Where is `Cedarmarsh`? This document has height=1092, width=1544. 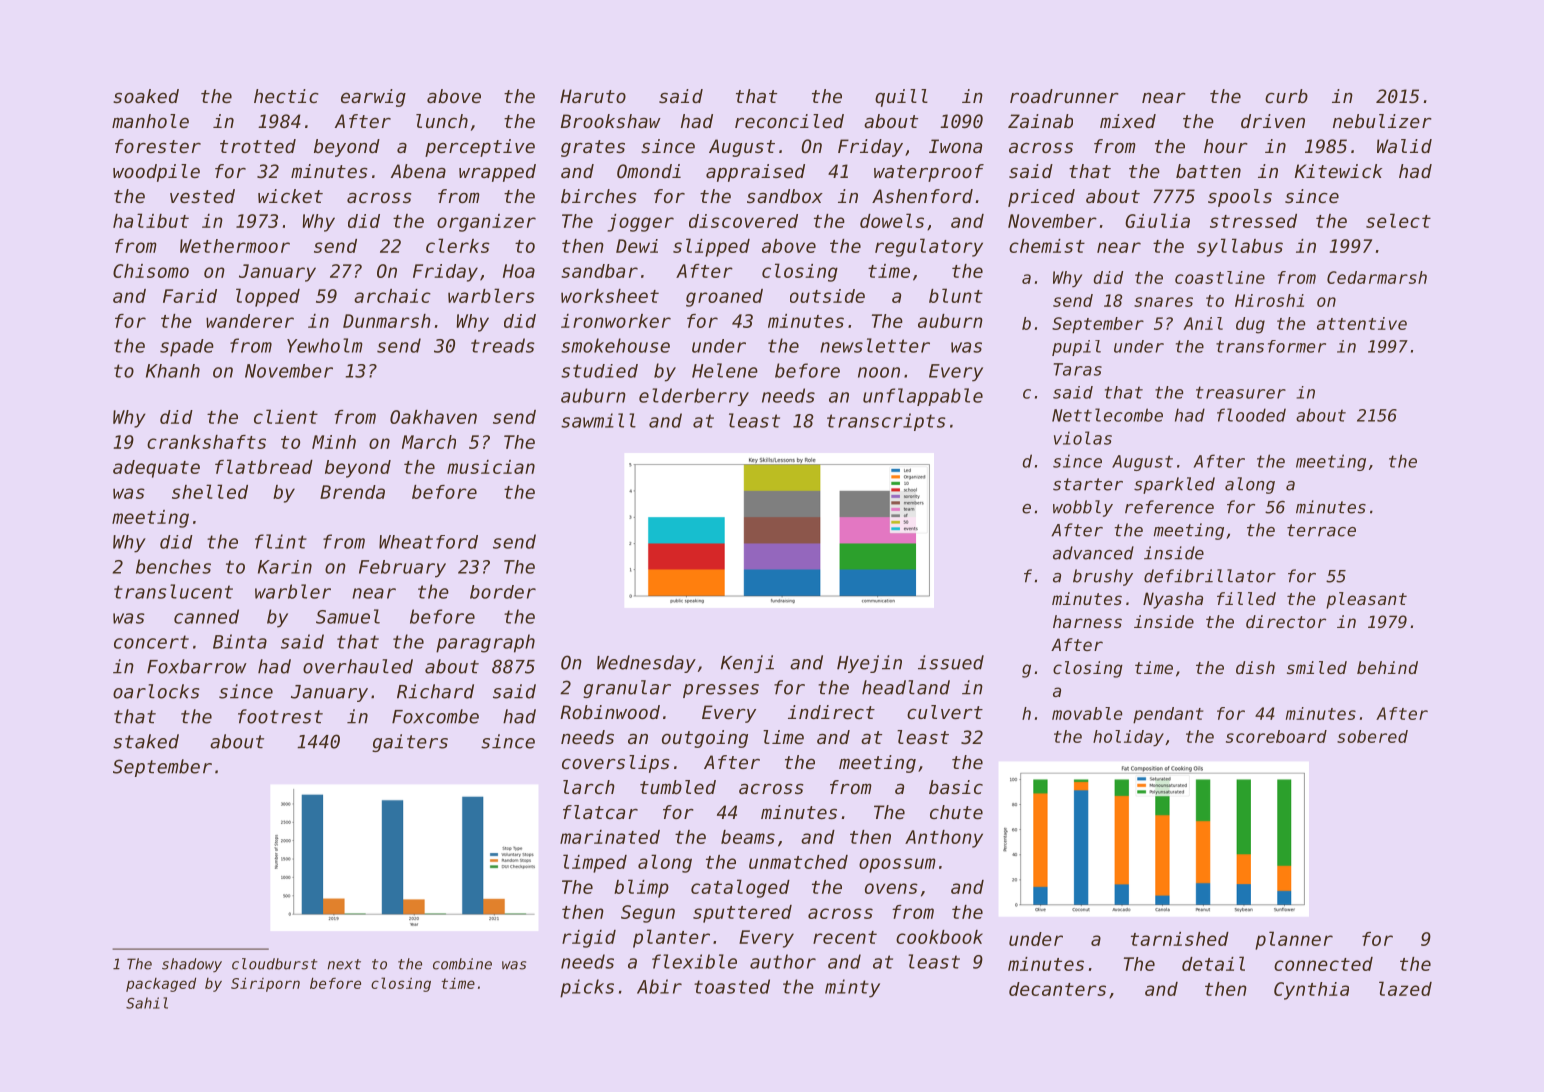
Cedarmarsh is located at coordinates (1377, 277).
